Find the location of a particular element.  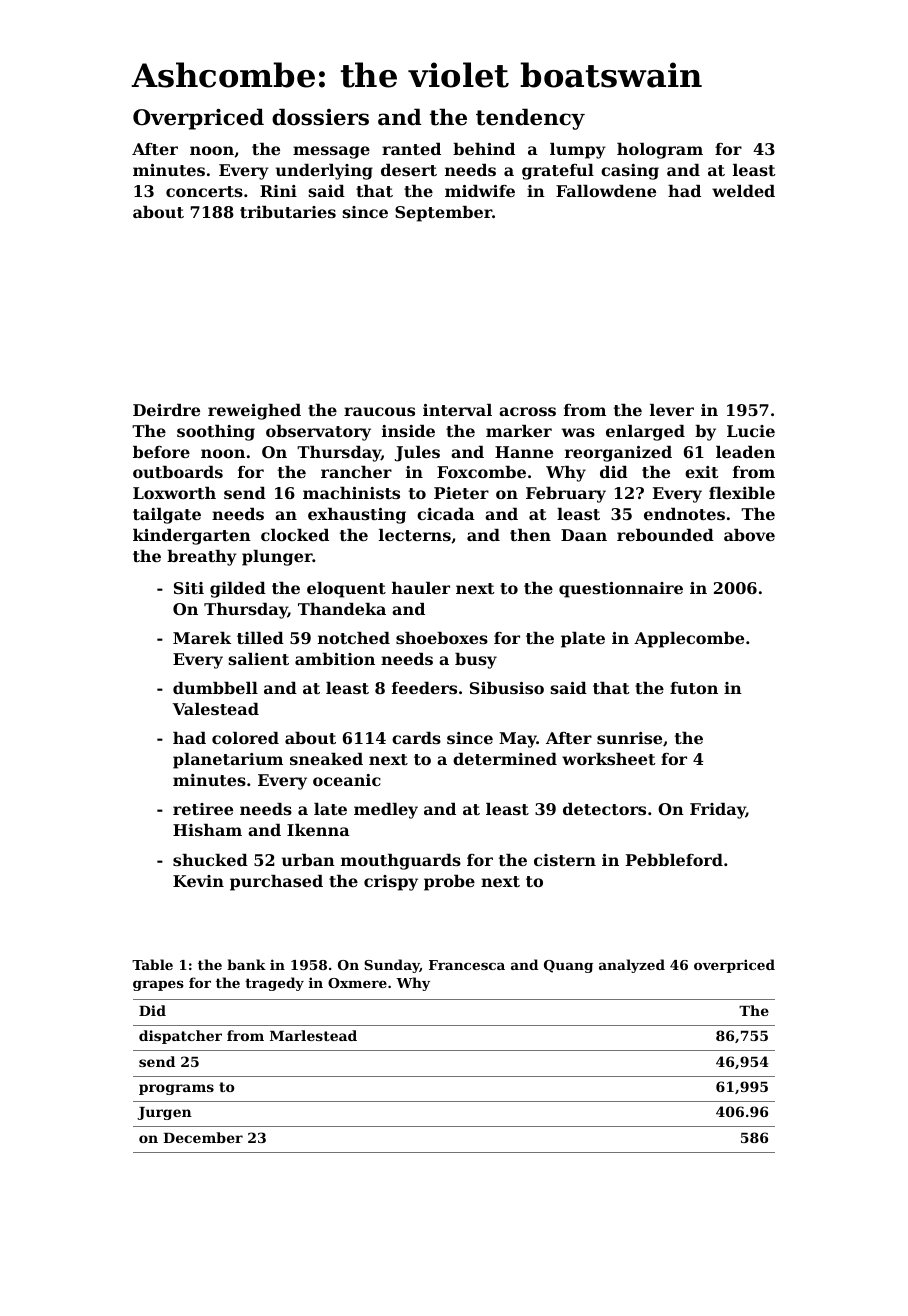

Applecombe is located at coordinates (689, 640).
